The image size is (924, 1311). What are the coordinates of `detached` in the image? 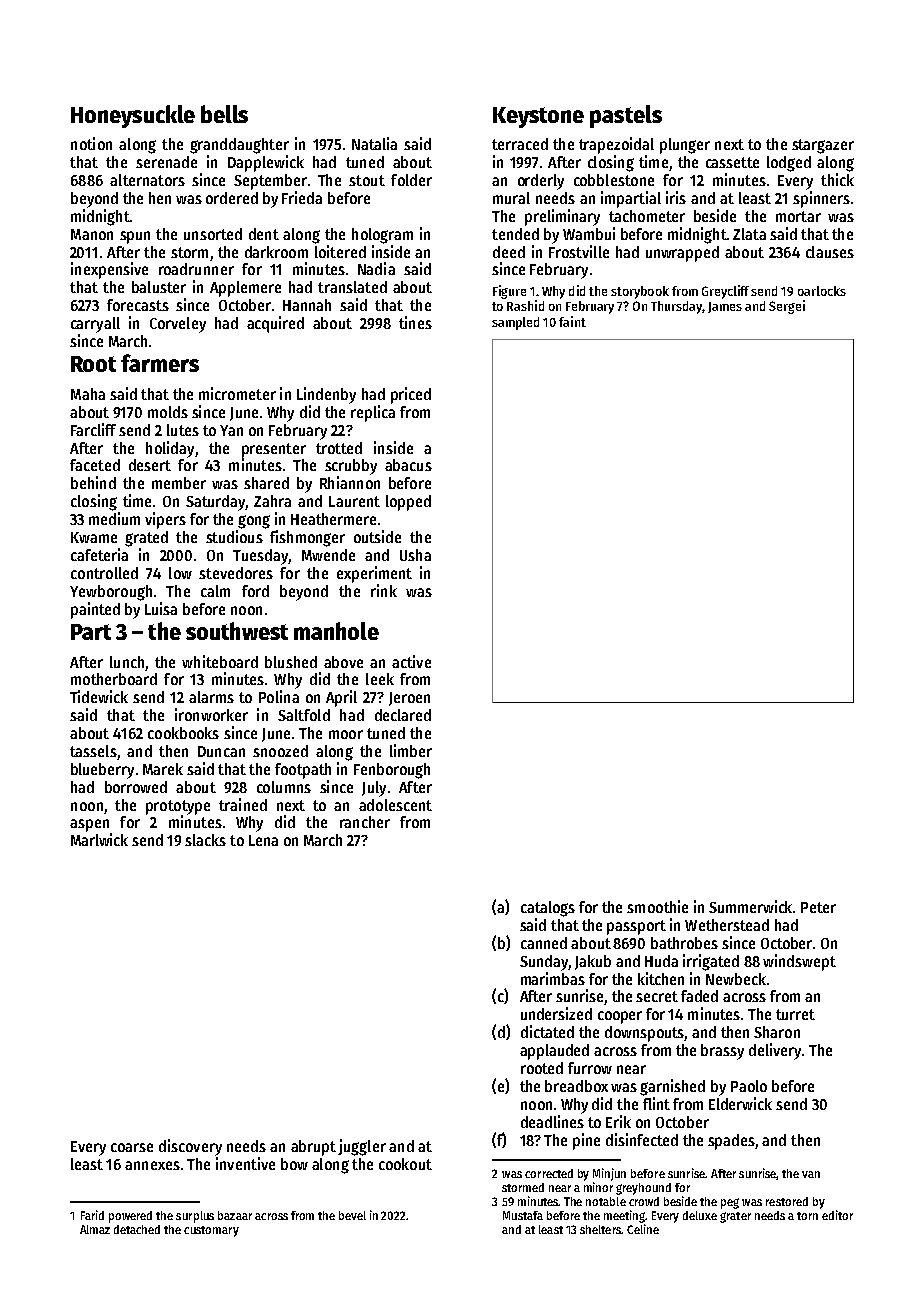 It's located at (137, 1229).
